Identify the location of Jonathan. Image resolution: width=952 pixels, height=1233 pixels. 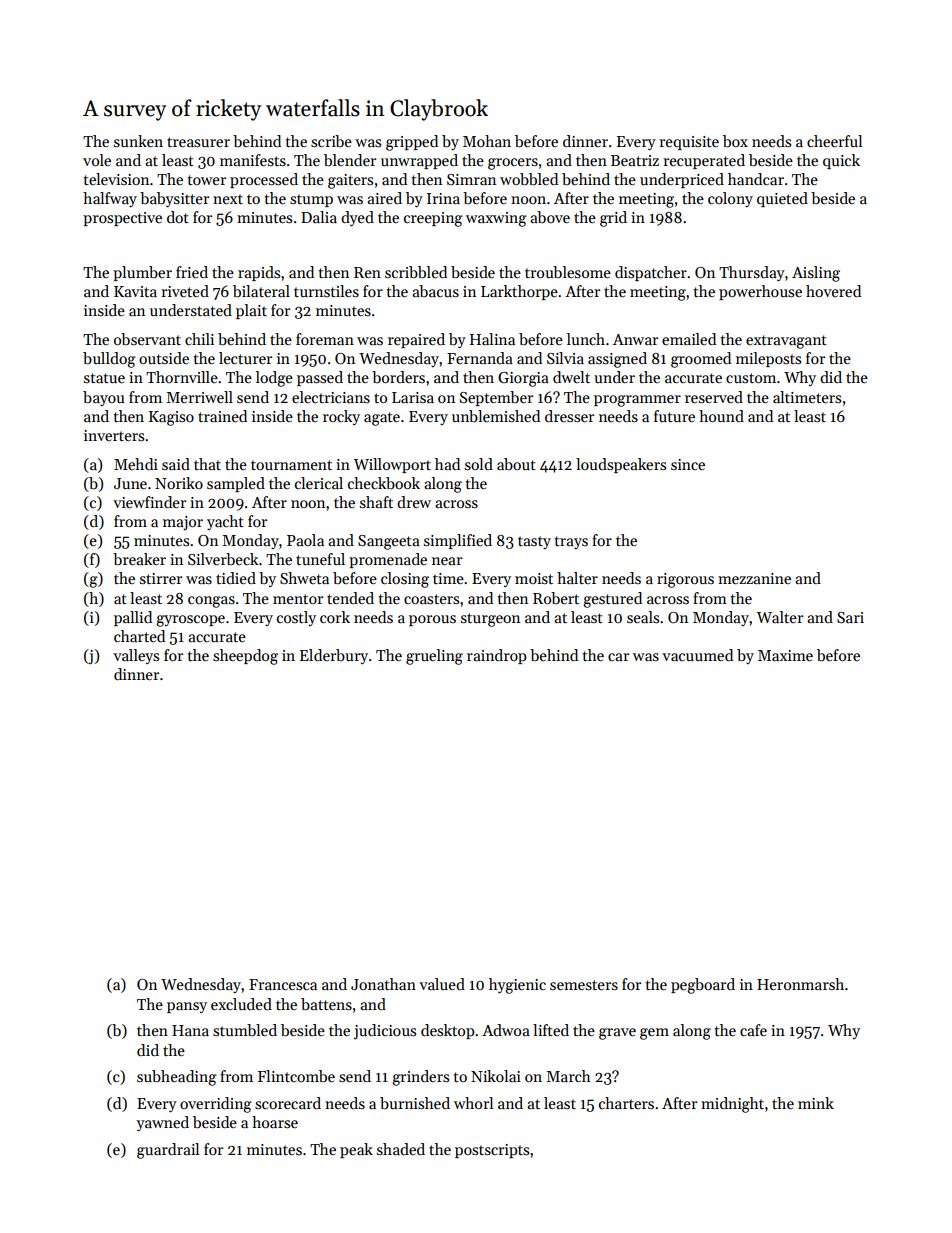
(383, 984).
